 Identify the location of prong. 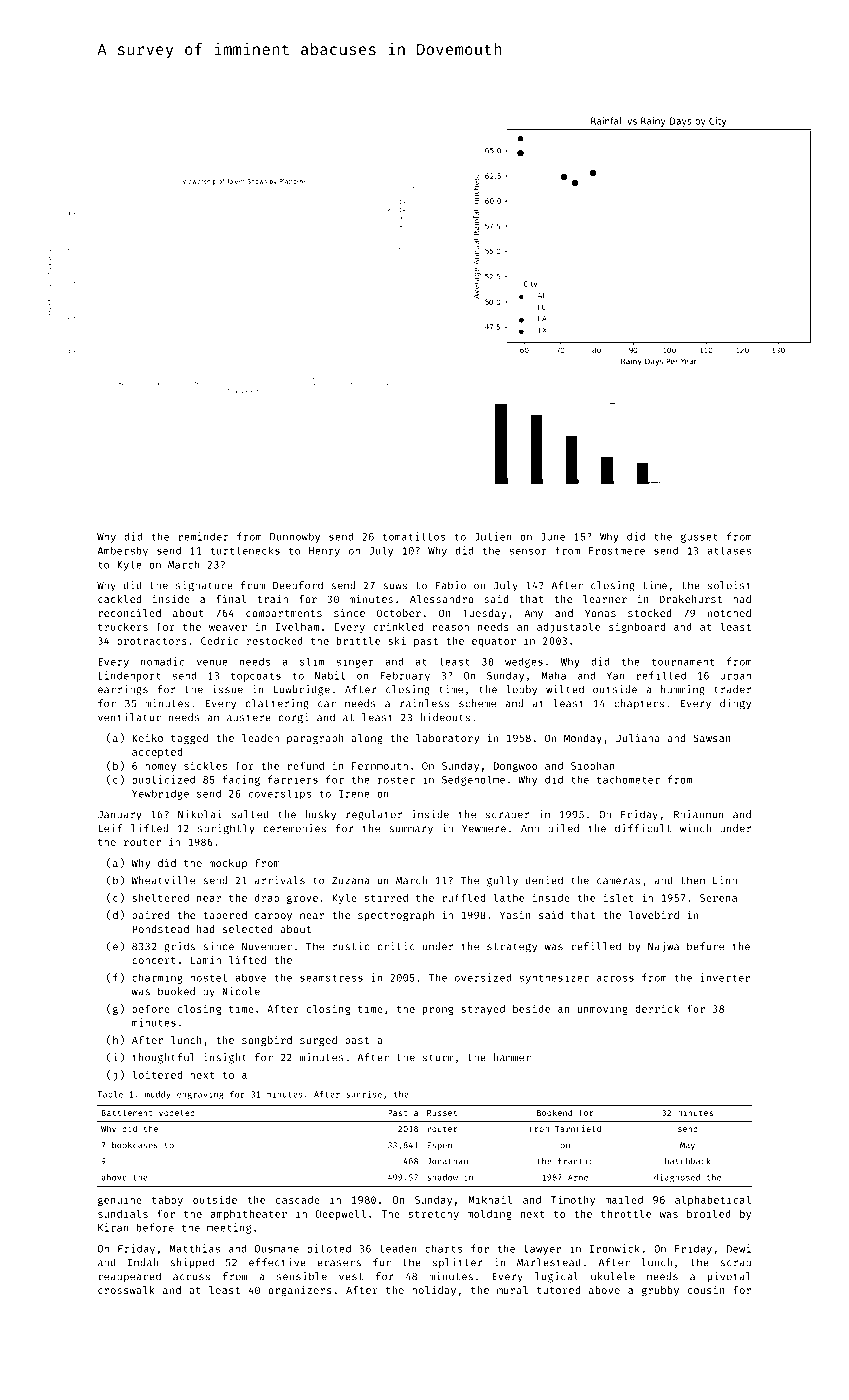
(438, 1010).
